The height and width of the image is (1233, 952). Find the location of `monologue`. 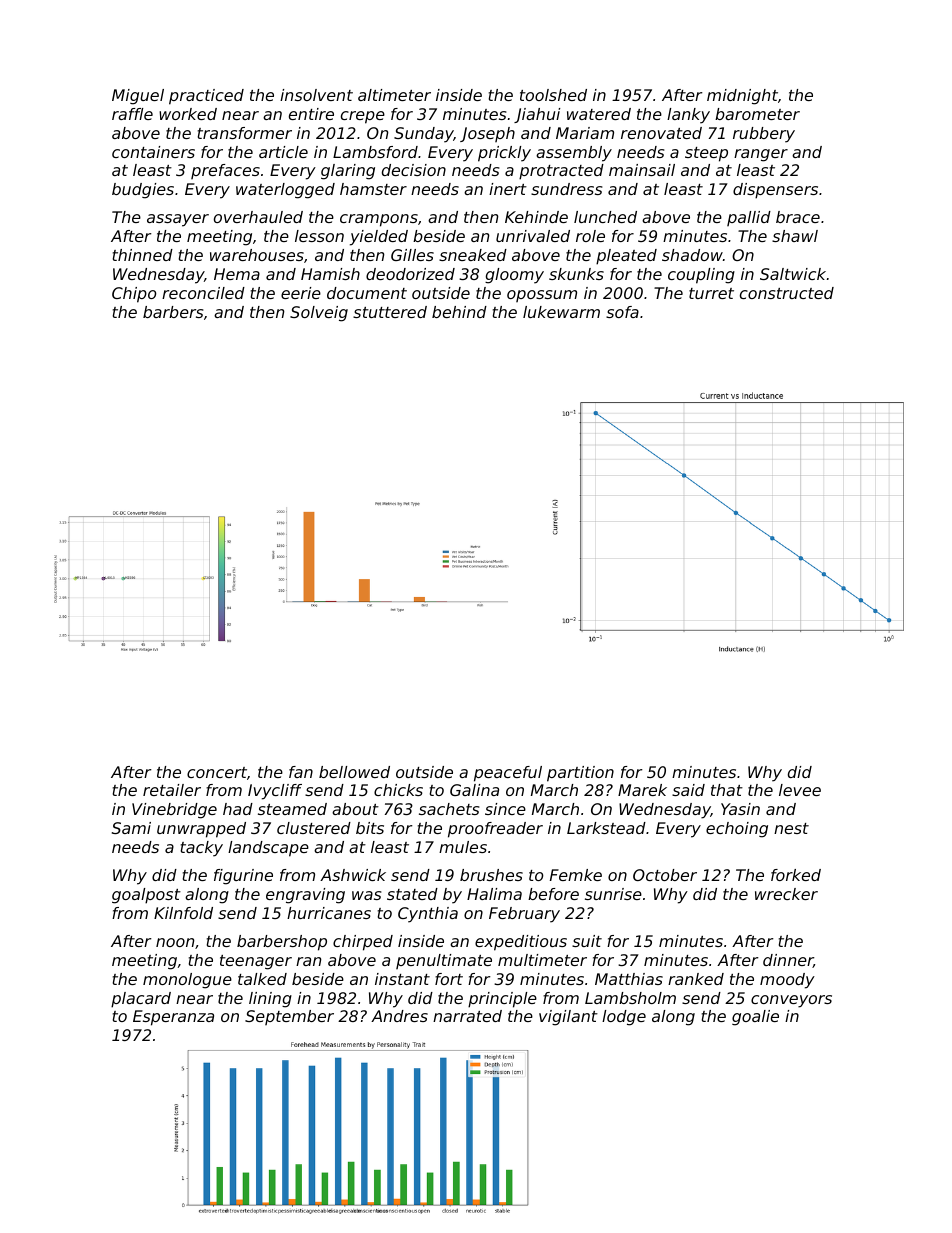

monologue is located at coordinates (187, 981).
